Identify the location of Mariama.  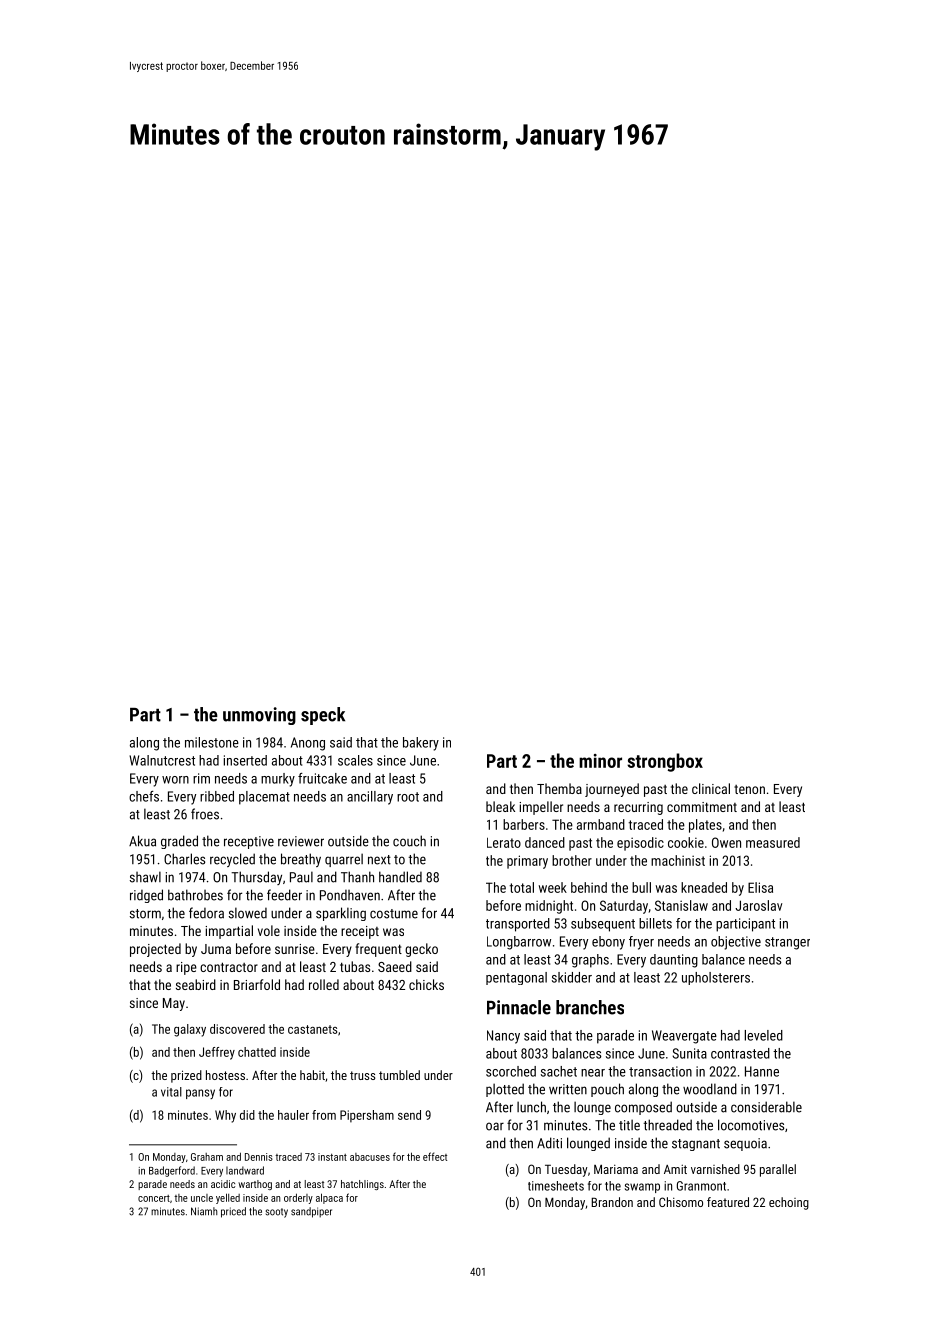
(616, 1169).
